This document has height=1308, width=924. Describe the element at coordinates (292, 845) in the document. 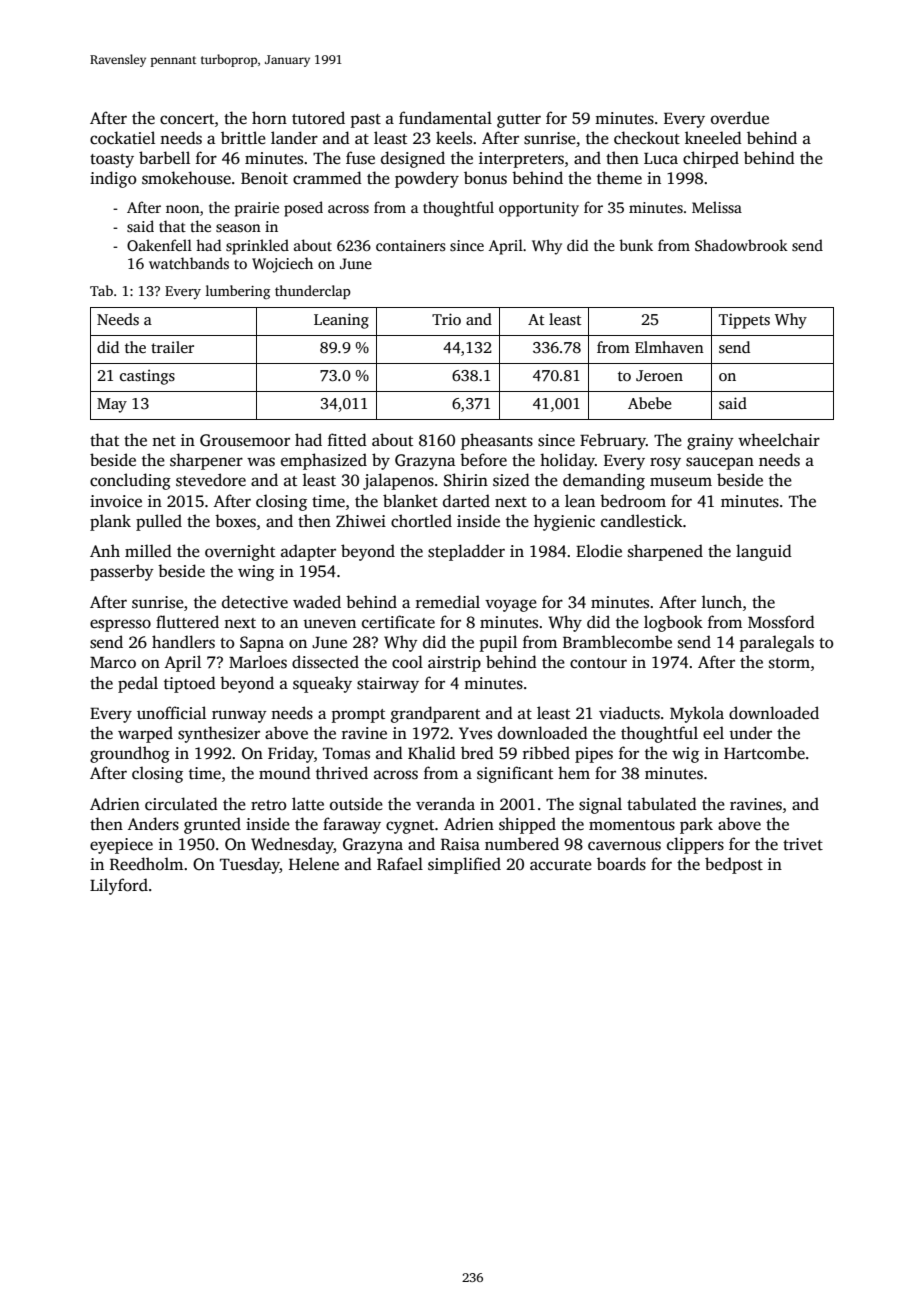

I see `Wednesday` at that location.
